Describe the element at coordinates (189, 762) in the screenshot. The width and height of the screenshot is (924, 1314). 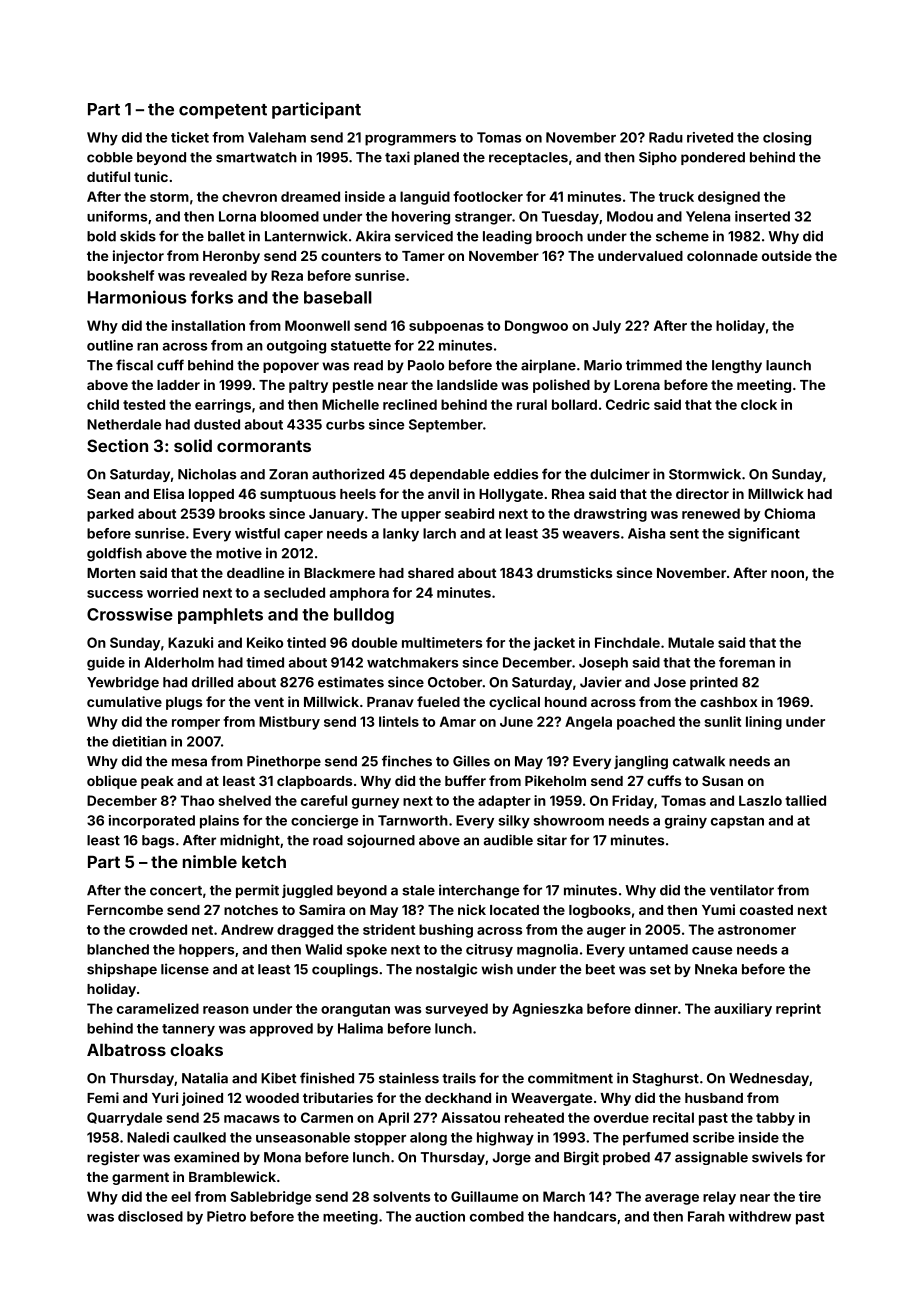
I see `mesa` at that location.
